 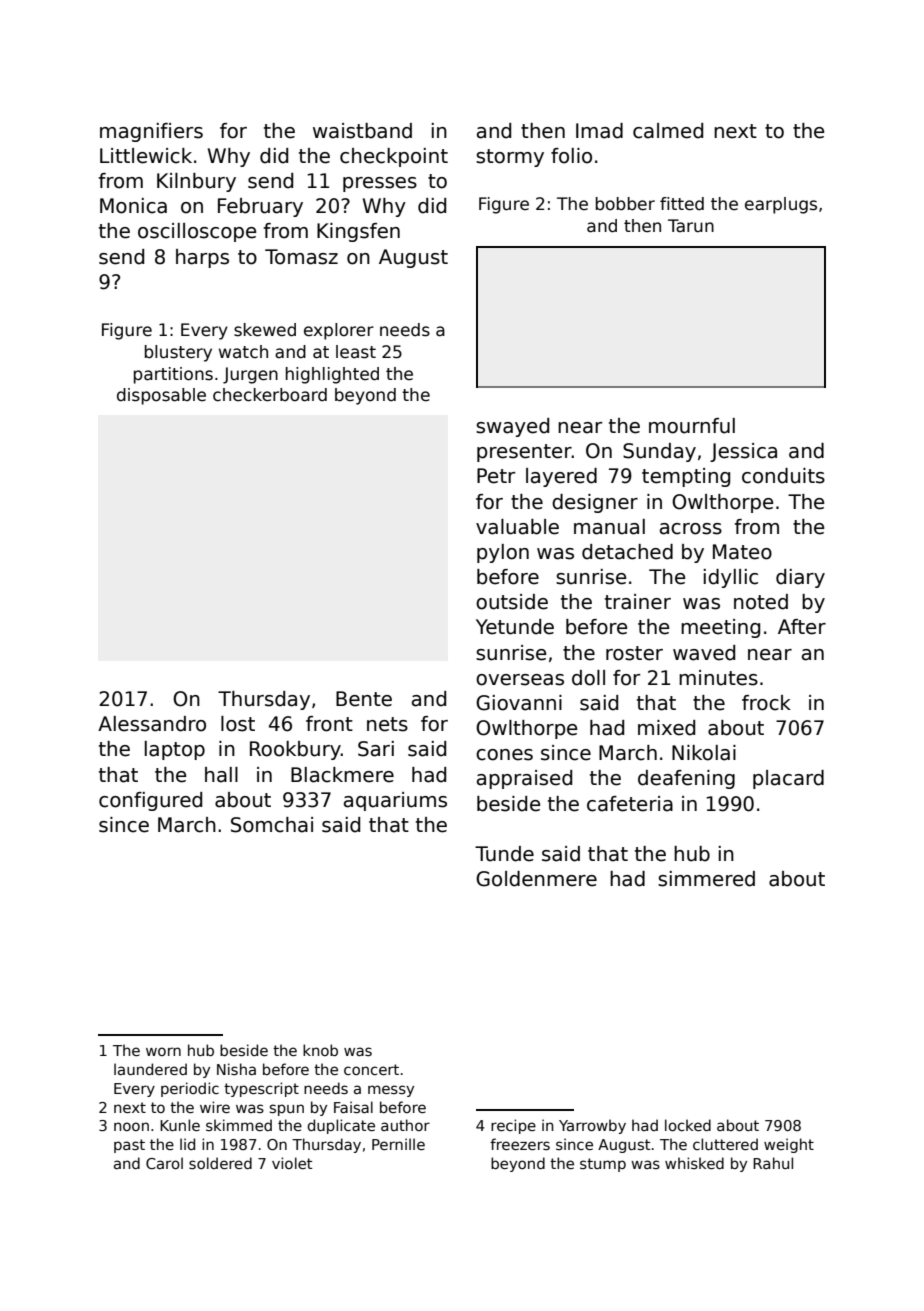 What do you see at coordinates (706, 879) in the image?
I see `simmered` at bounding box center [706, 879].
